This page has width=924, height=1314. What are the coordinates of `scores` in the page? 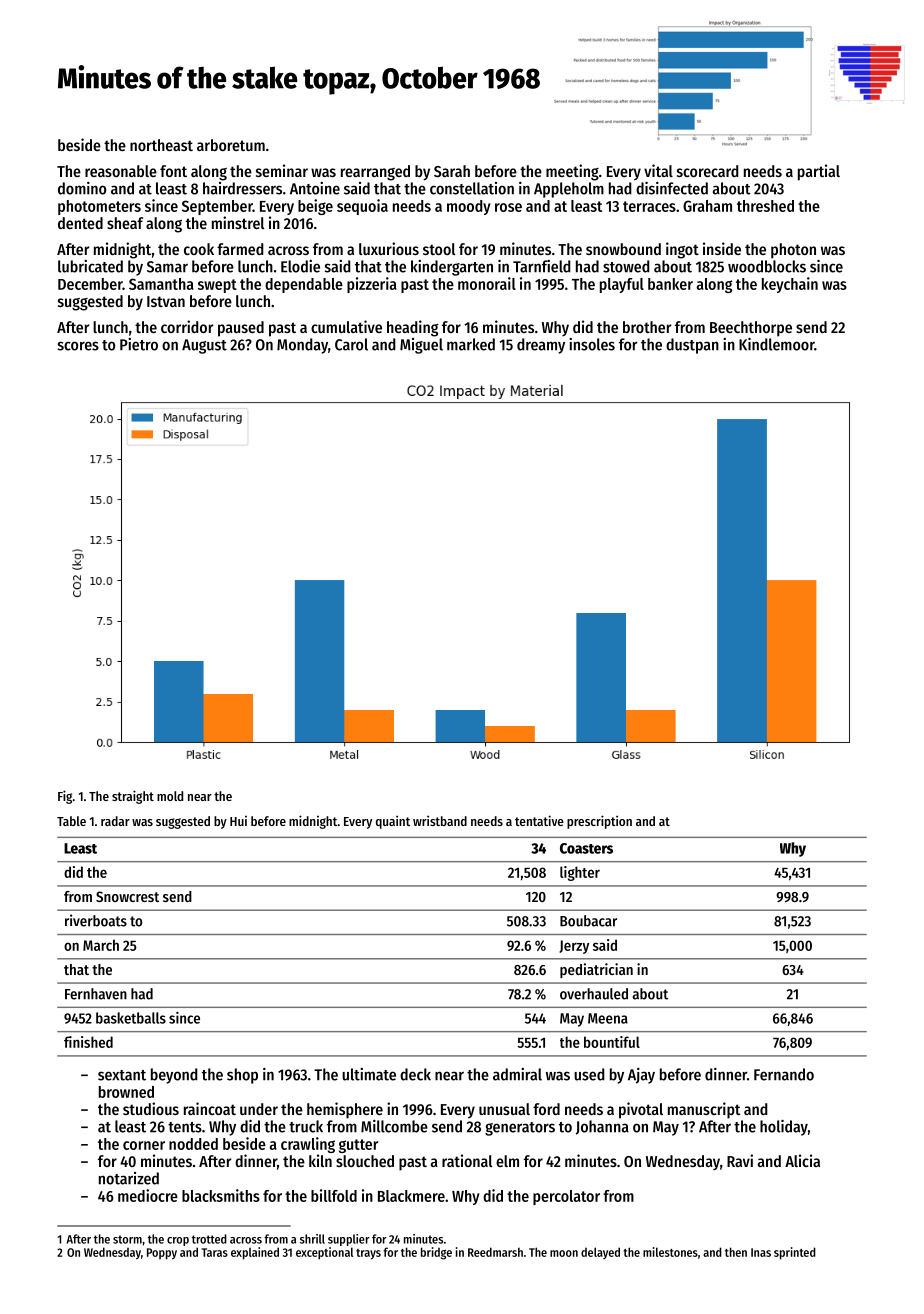 It's located at (78, 346).
